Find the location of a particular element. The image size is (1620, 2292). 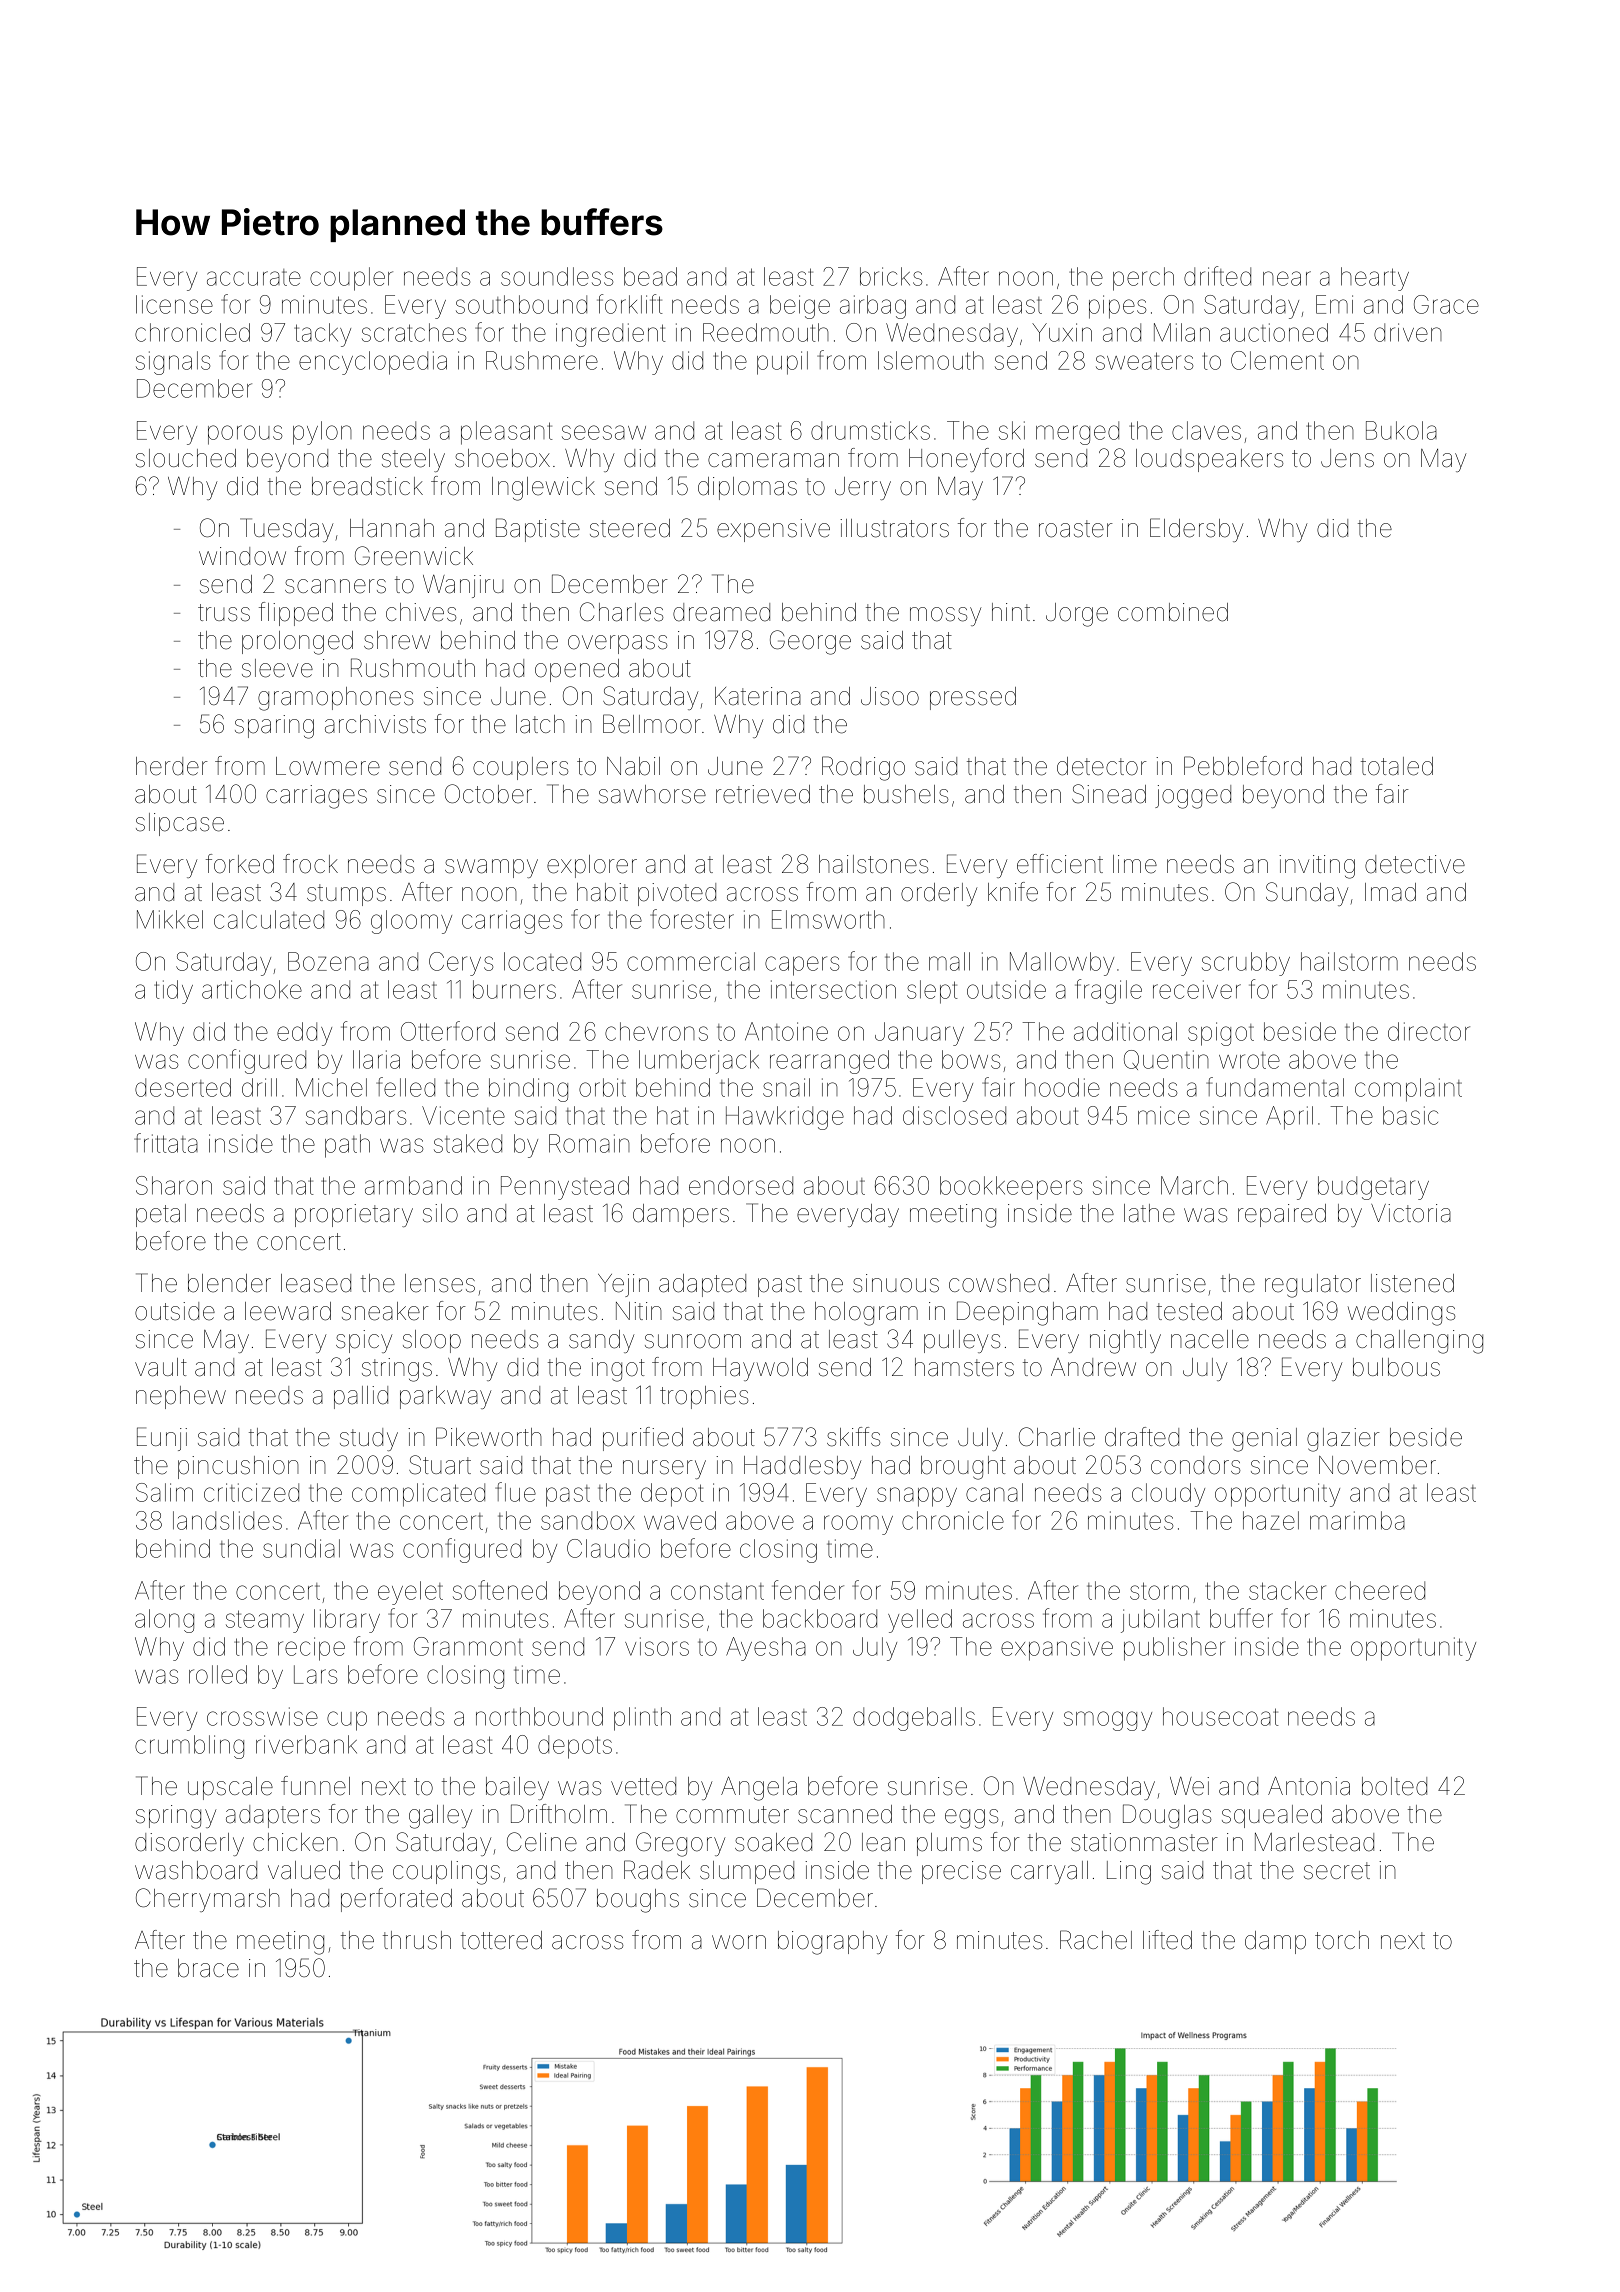

Romain is located at coordinates (589, 1143).
